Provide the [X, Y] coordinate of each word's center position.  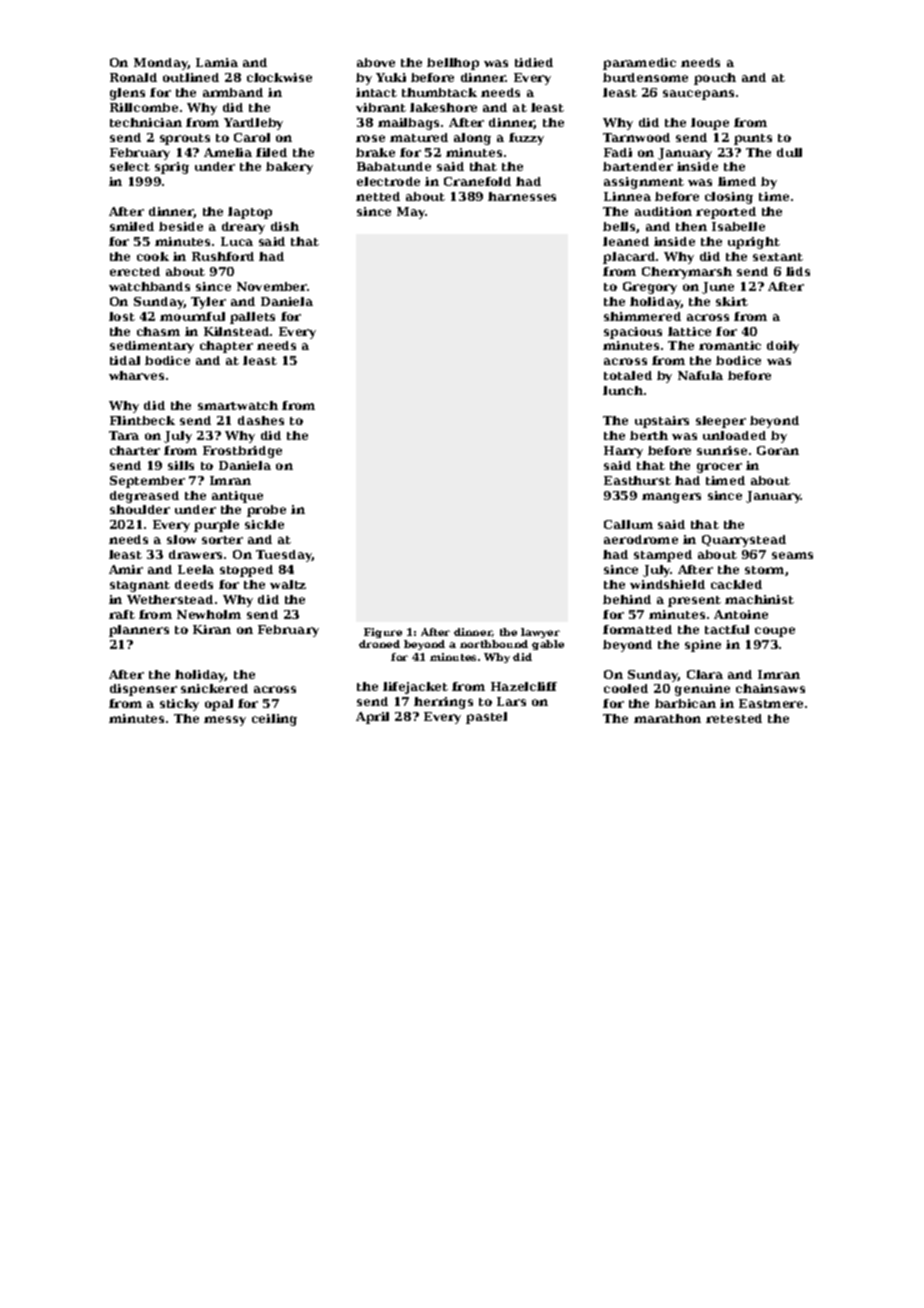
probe [266, 511]
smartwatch [238, 405]
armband [233, 92]
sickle [264, 524]
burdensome [645, 77]
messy [225, 721]
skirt [732, 301]
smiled [132, 226]
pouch [715, 79]
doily [783, 347]
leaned [626, 241]
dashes [261, 420]
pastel [486, 718]
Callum [628, 524]
